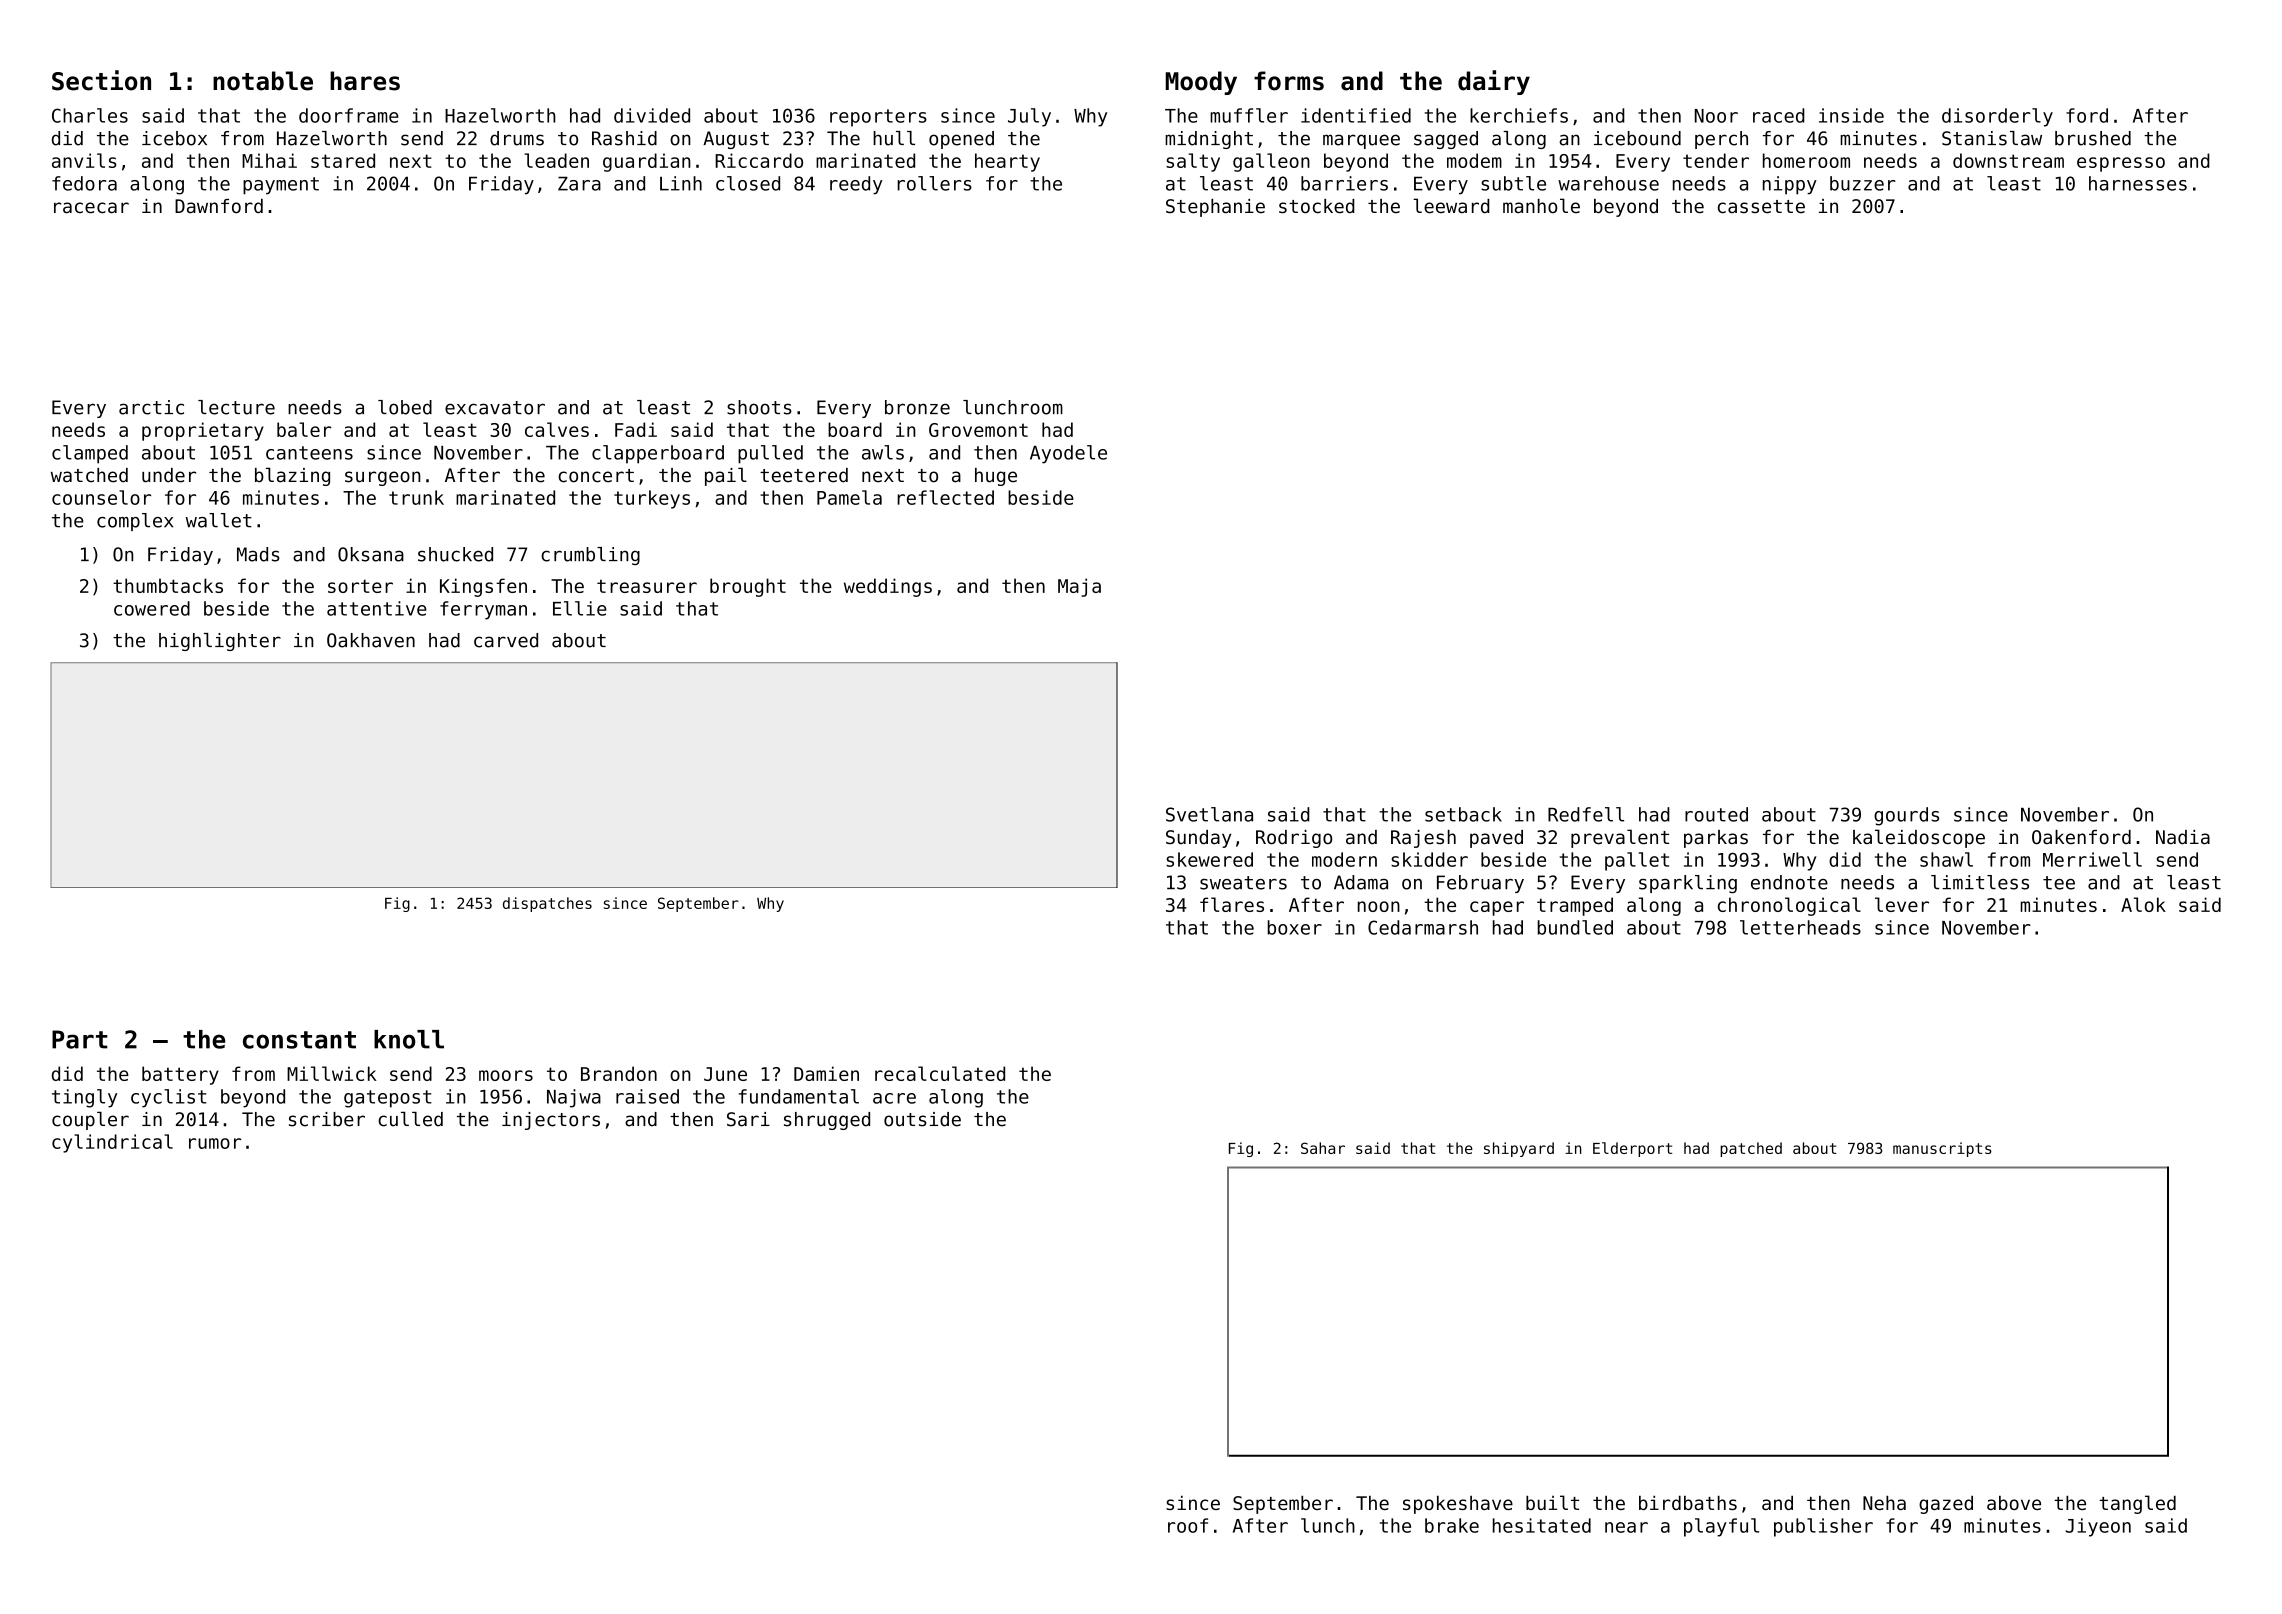 This screenshot has height=1614, width=2282. Describe the element at coordinates (263, 81) in the screenshot. I see `notable` at that location.
